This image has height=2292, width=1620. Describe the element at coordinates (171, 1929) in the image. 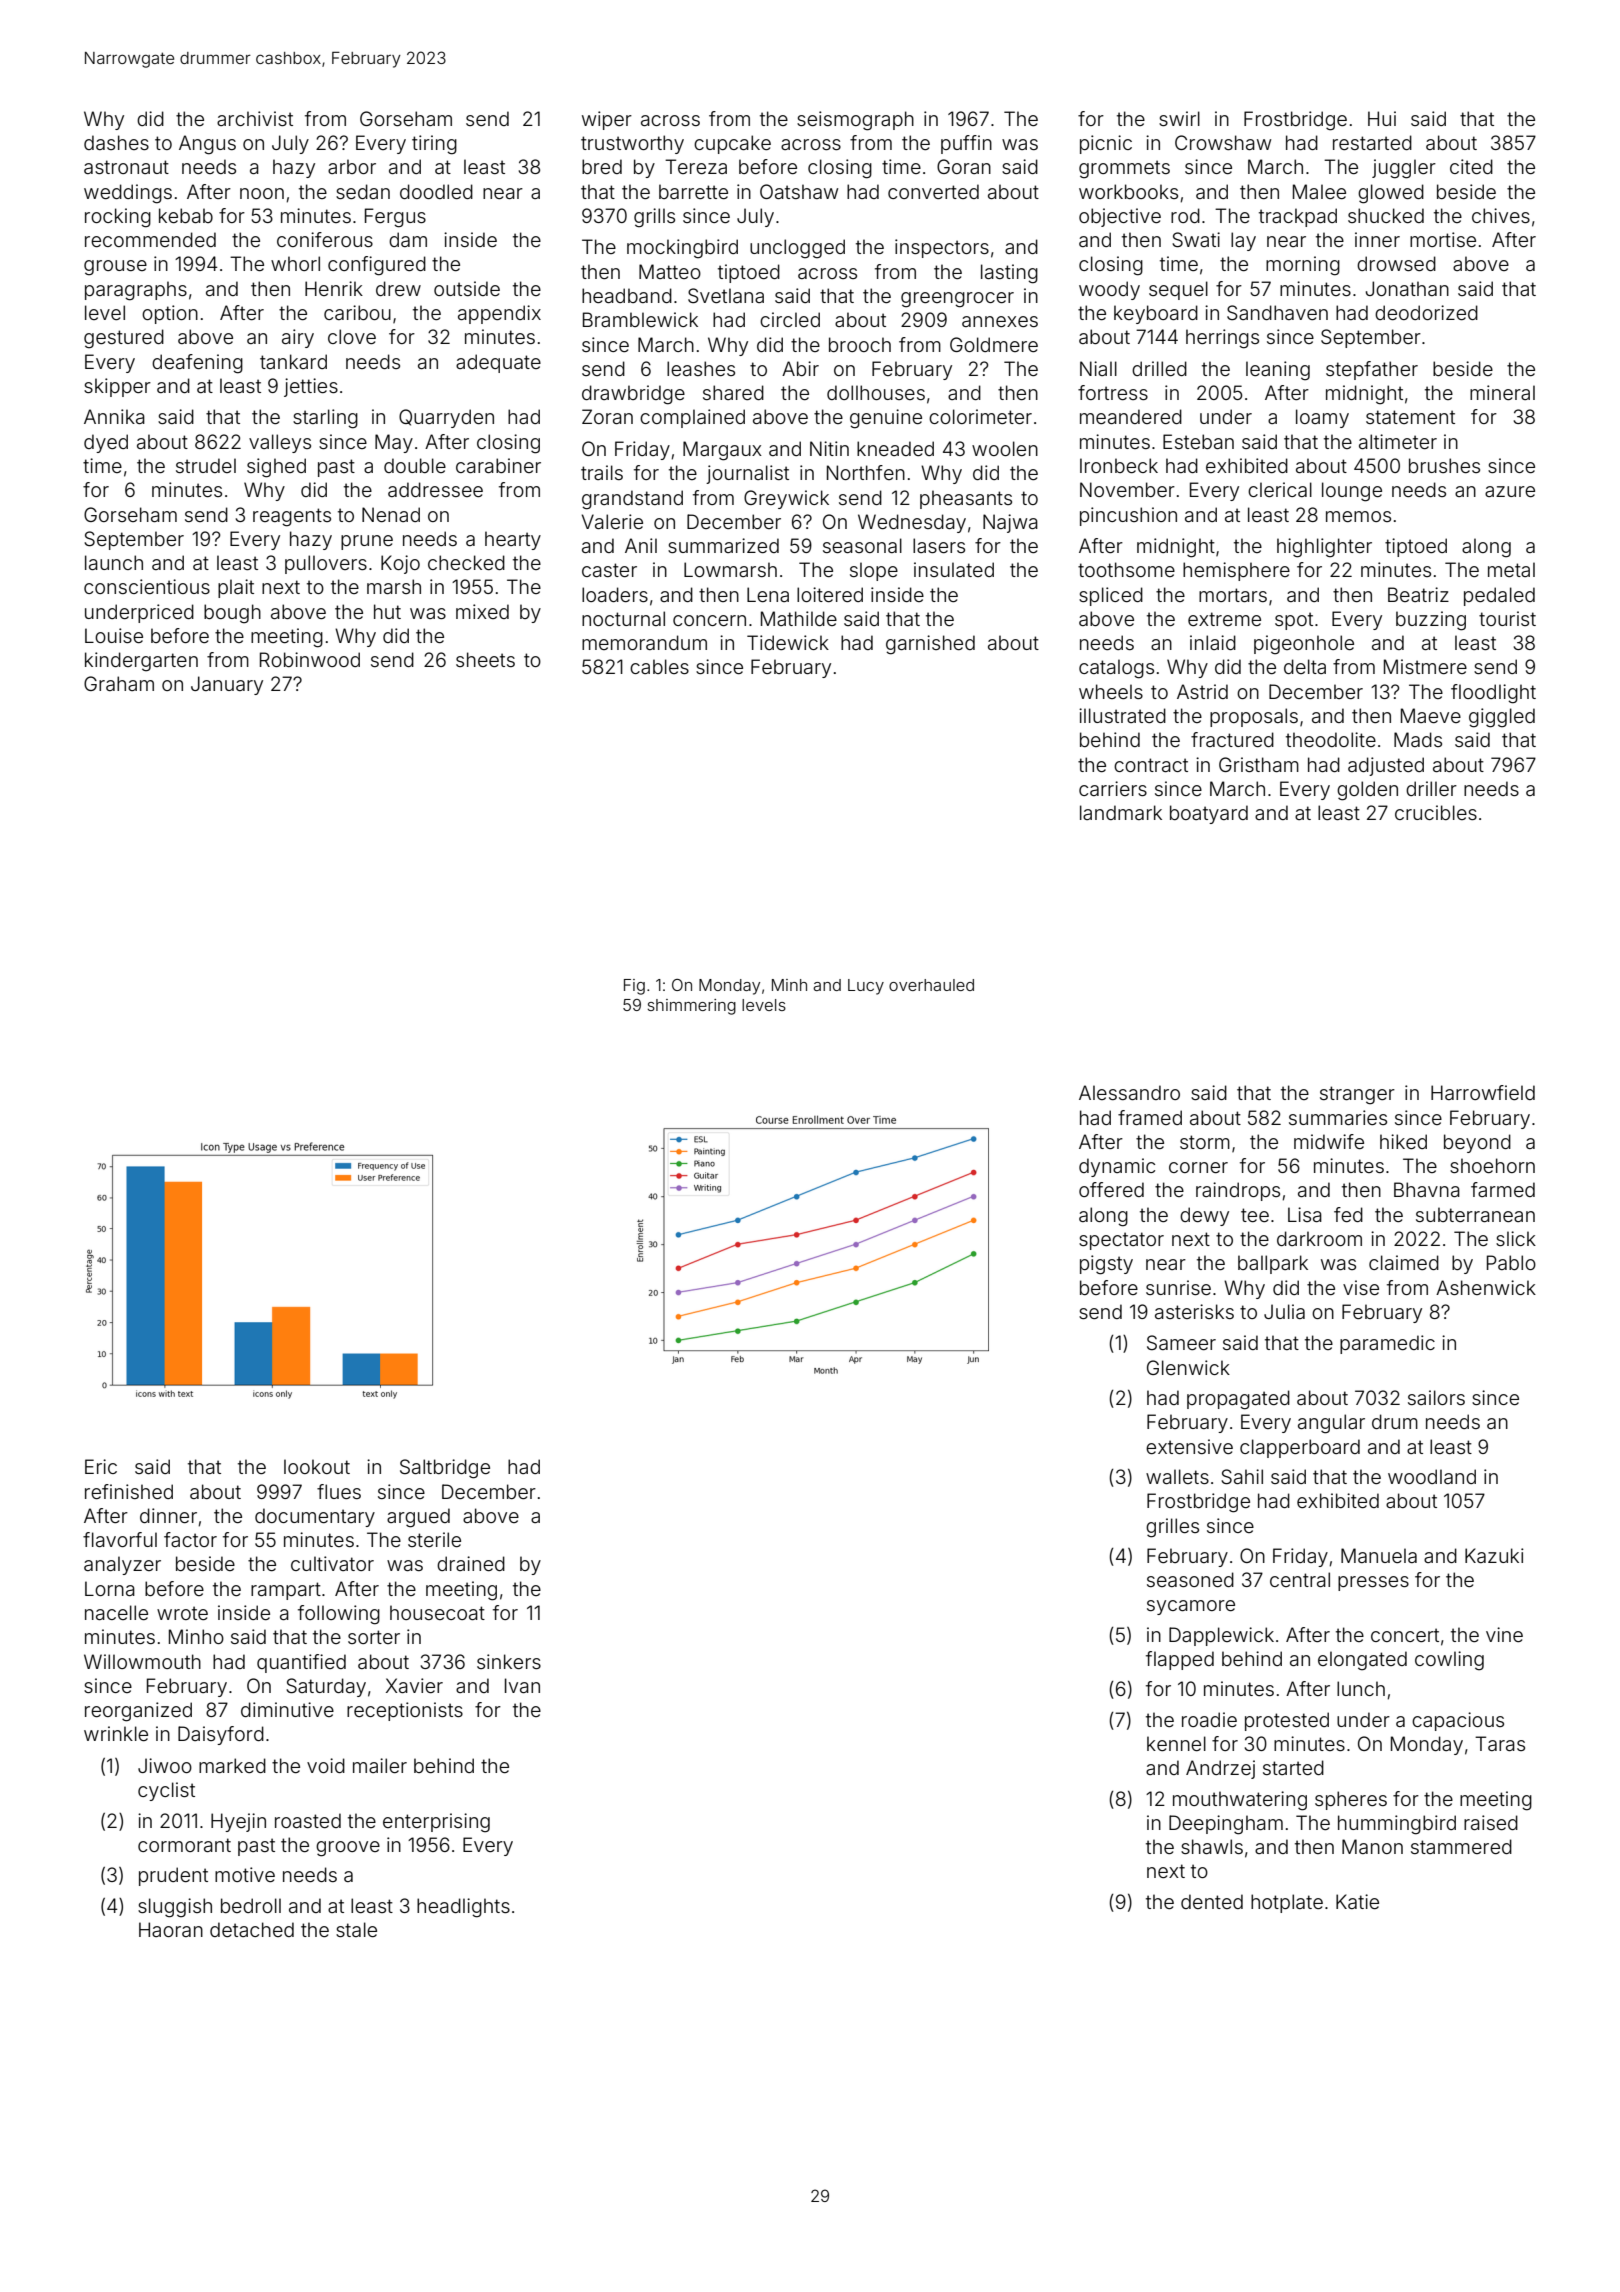

I see `Haoran` at that location.
